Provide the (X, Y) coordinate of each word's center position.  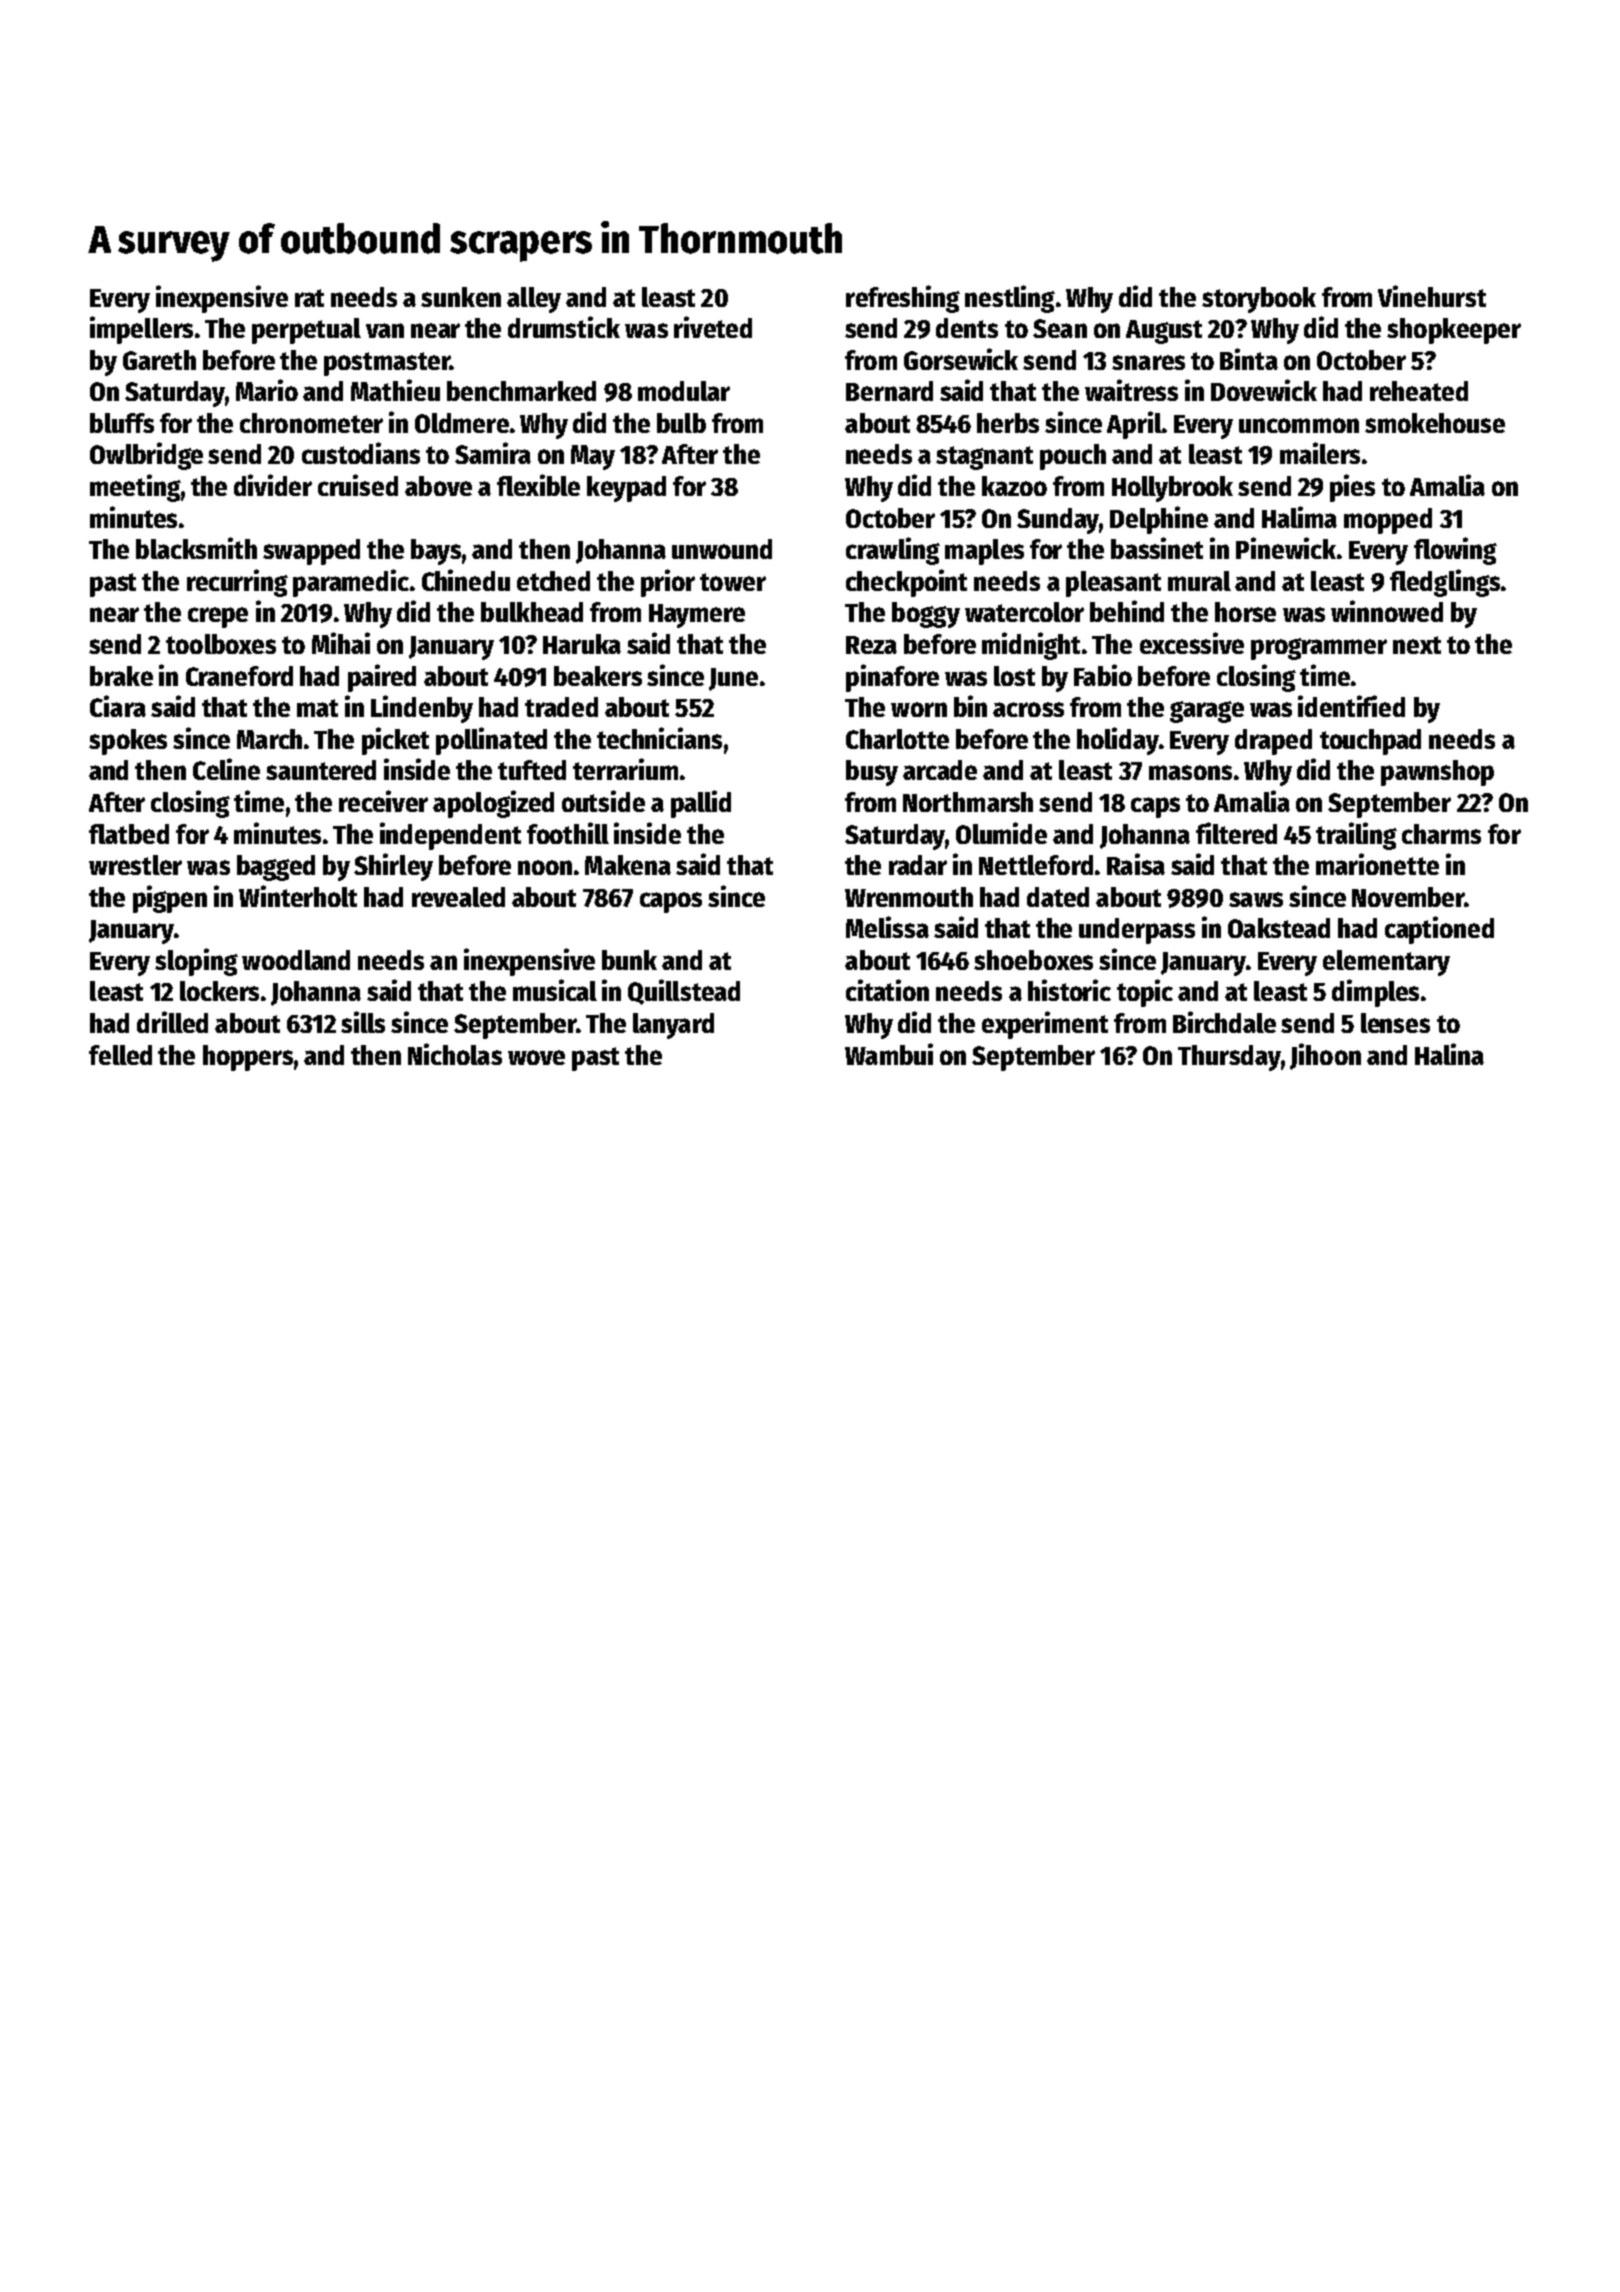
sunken (461, 297)
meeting (135, 488)
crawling (893, 551)
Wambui (889, 1054)
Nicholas (455, 1054)
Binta (1249, 359)
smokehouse (1435, 423)
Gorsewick (961, 359)
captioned (1439, 930)
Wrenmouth (909, 897)
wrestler (135, 865)
